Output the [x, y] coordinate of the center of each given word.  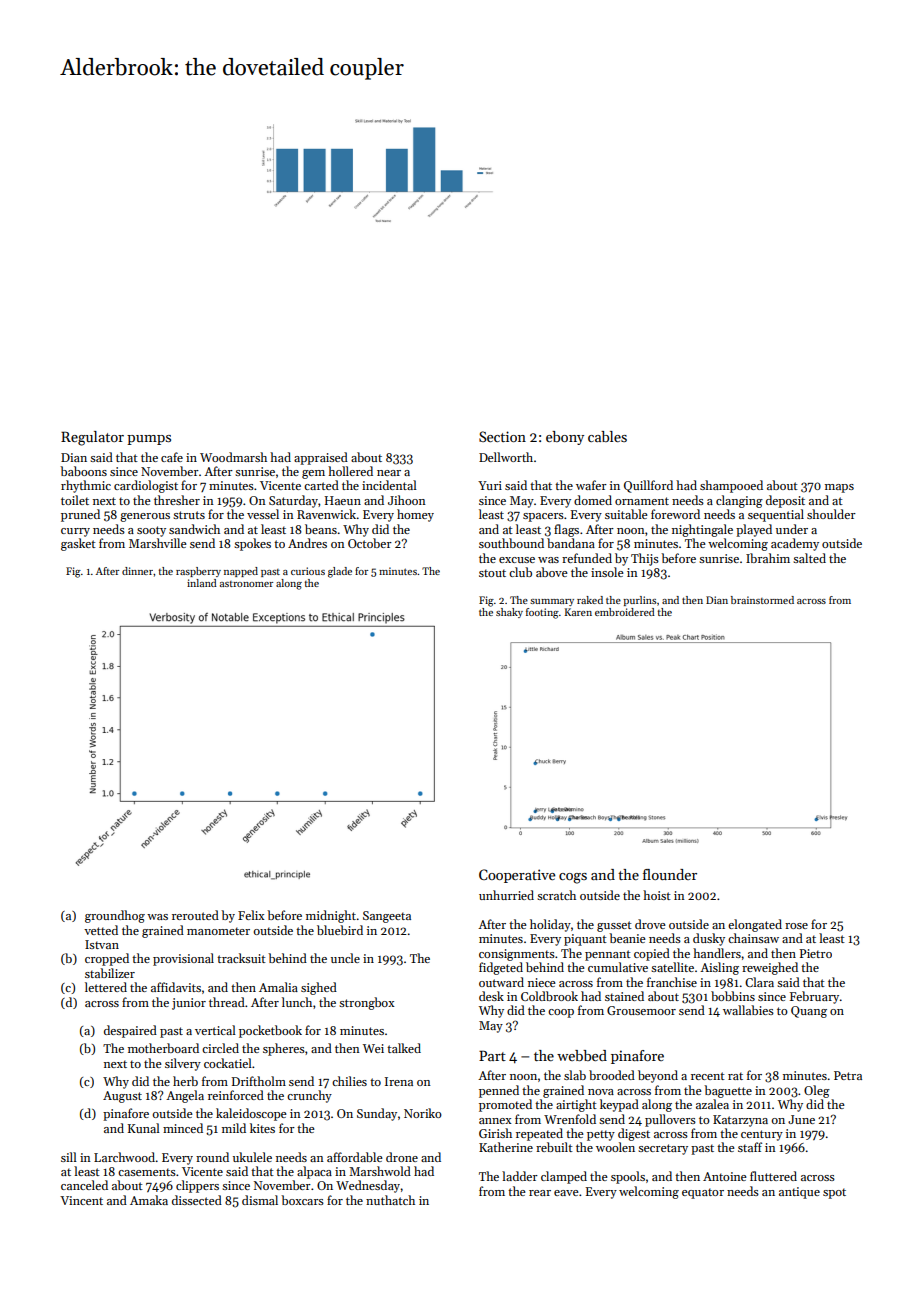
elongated [755, 925]
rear [540, 1193]
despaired [130, 1031]
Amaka [149, 1200]
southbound [511, 543]
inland [202, 583]
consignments [517, 955]
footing [542, 613]
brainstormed [762, 600]
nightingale [702, 530]
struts [189, 515]
